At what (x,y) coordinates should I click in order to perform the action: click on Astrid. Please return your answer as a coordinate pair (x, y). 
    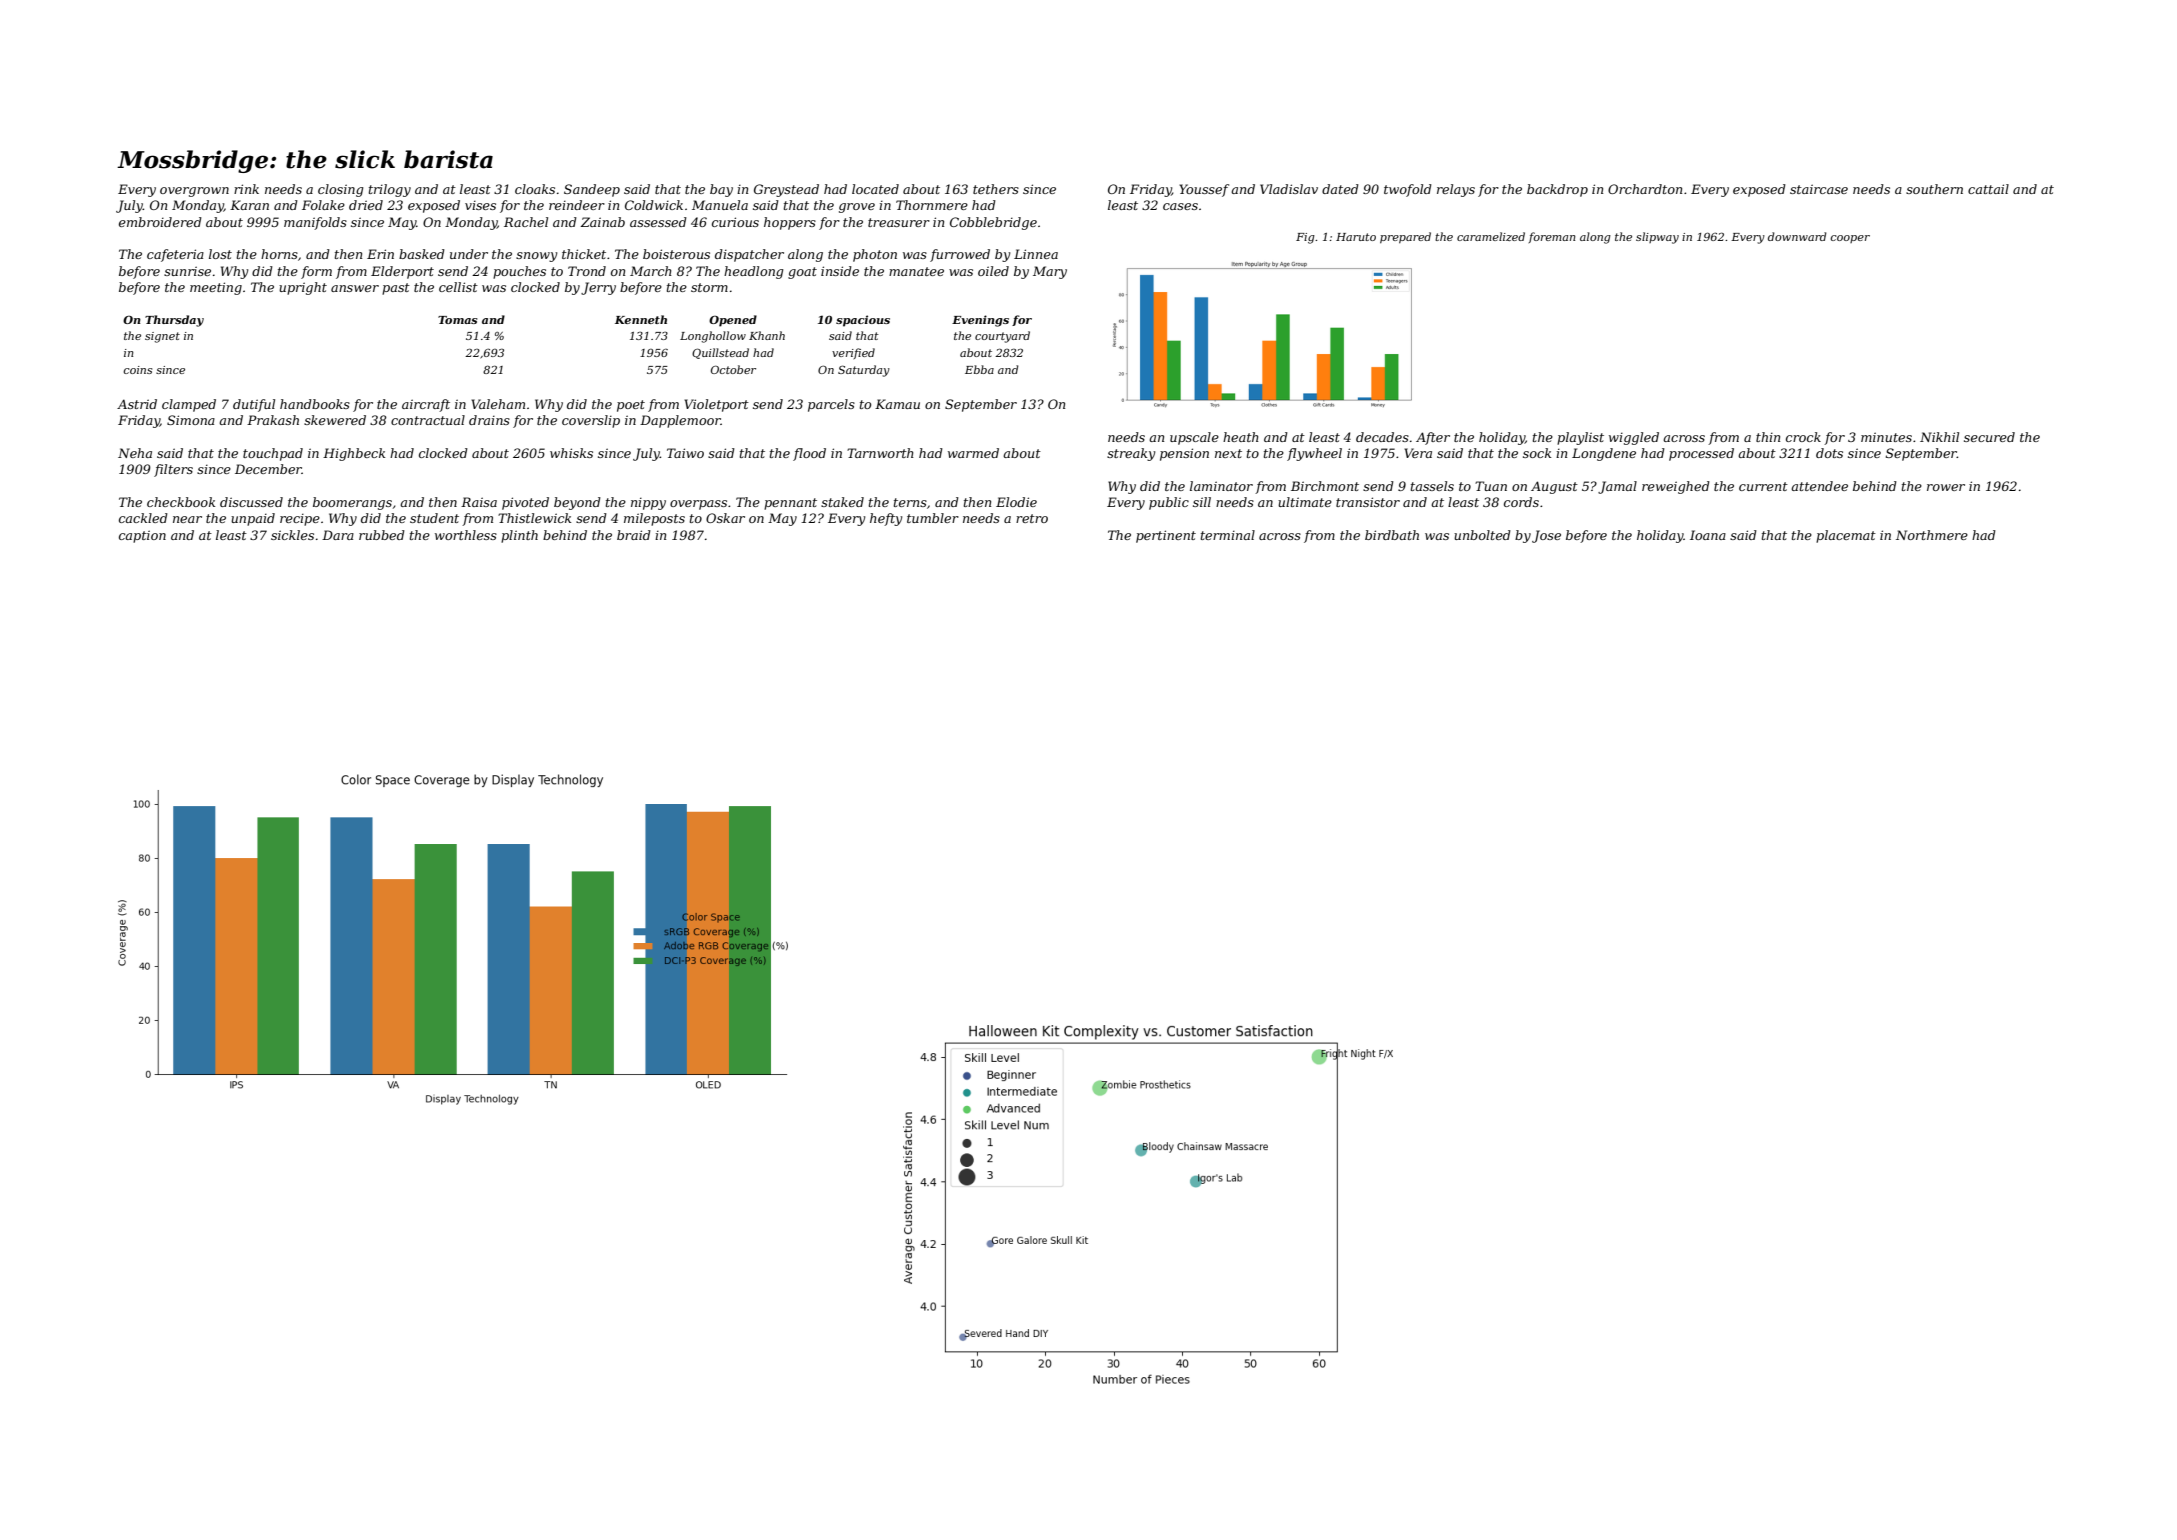
    Looking at the image, I should click on (137, 404).
